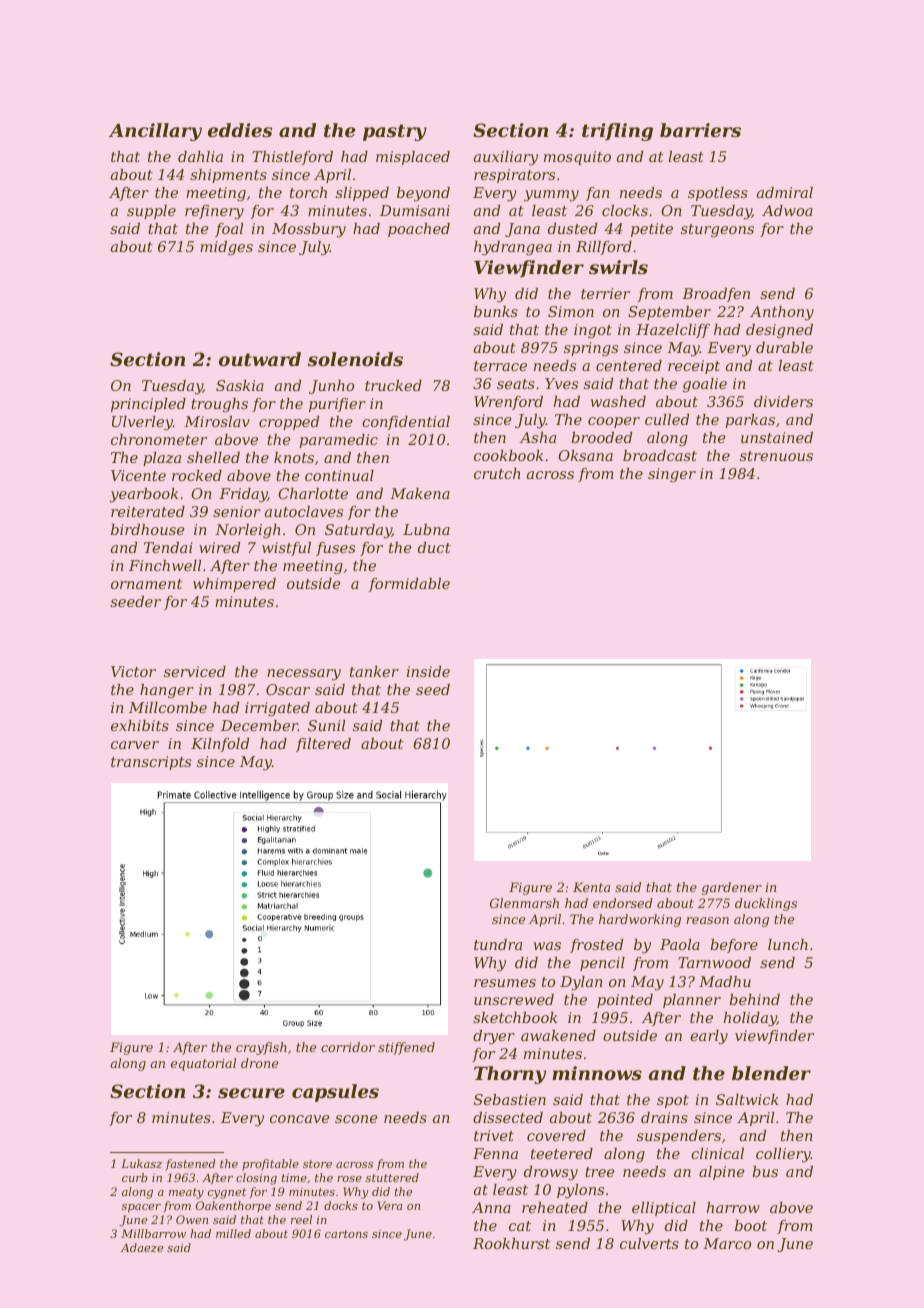  I want to click on blender, so click(771, 1073).
